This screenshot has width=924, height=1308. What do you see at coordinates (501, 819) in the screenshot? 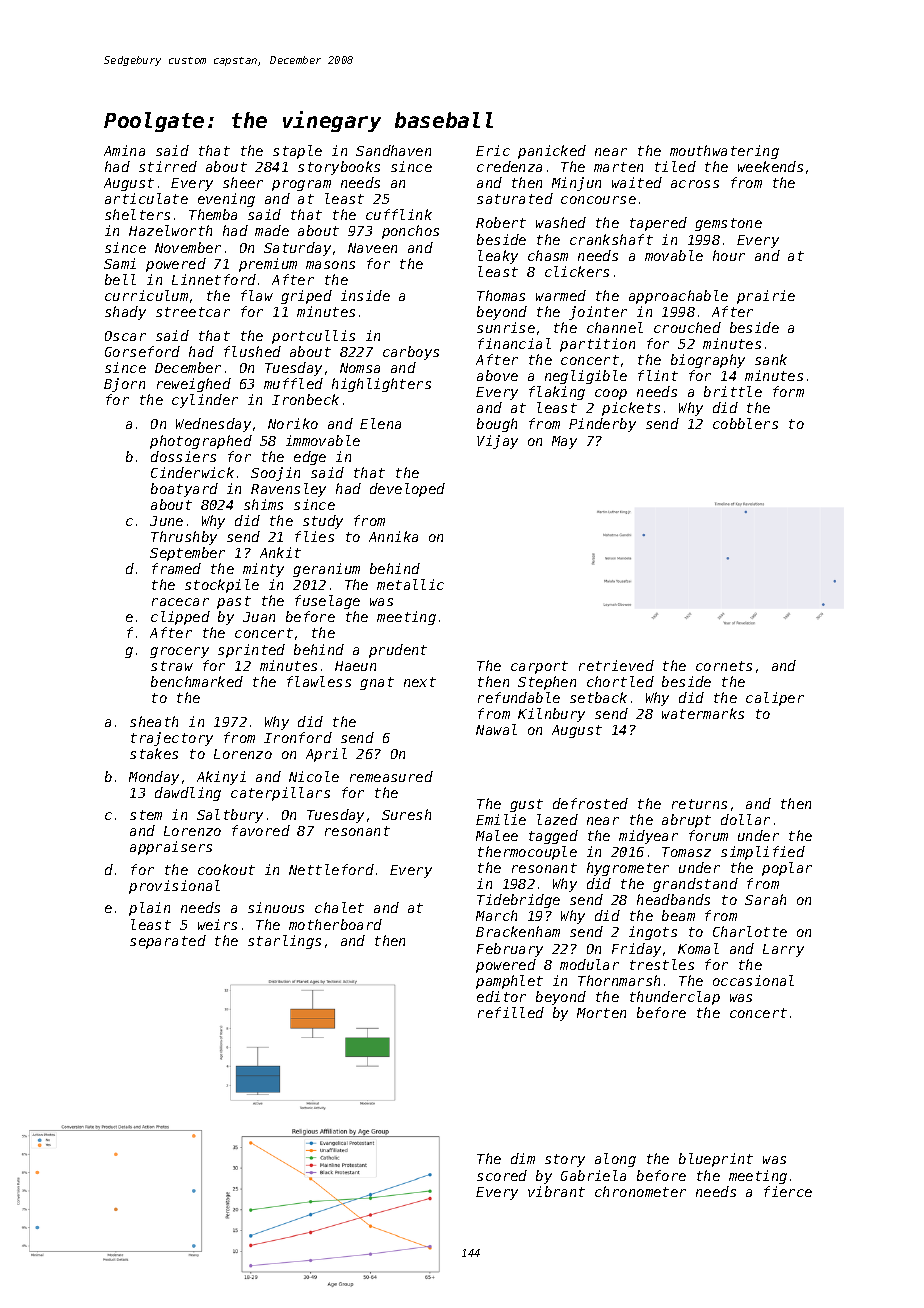
I see `Emilie` at bounding box center [501, 819].
